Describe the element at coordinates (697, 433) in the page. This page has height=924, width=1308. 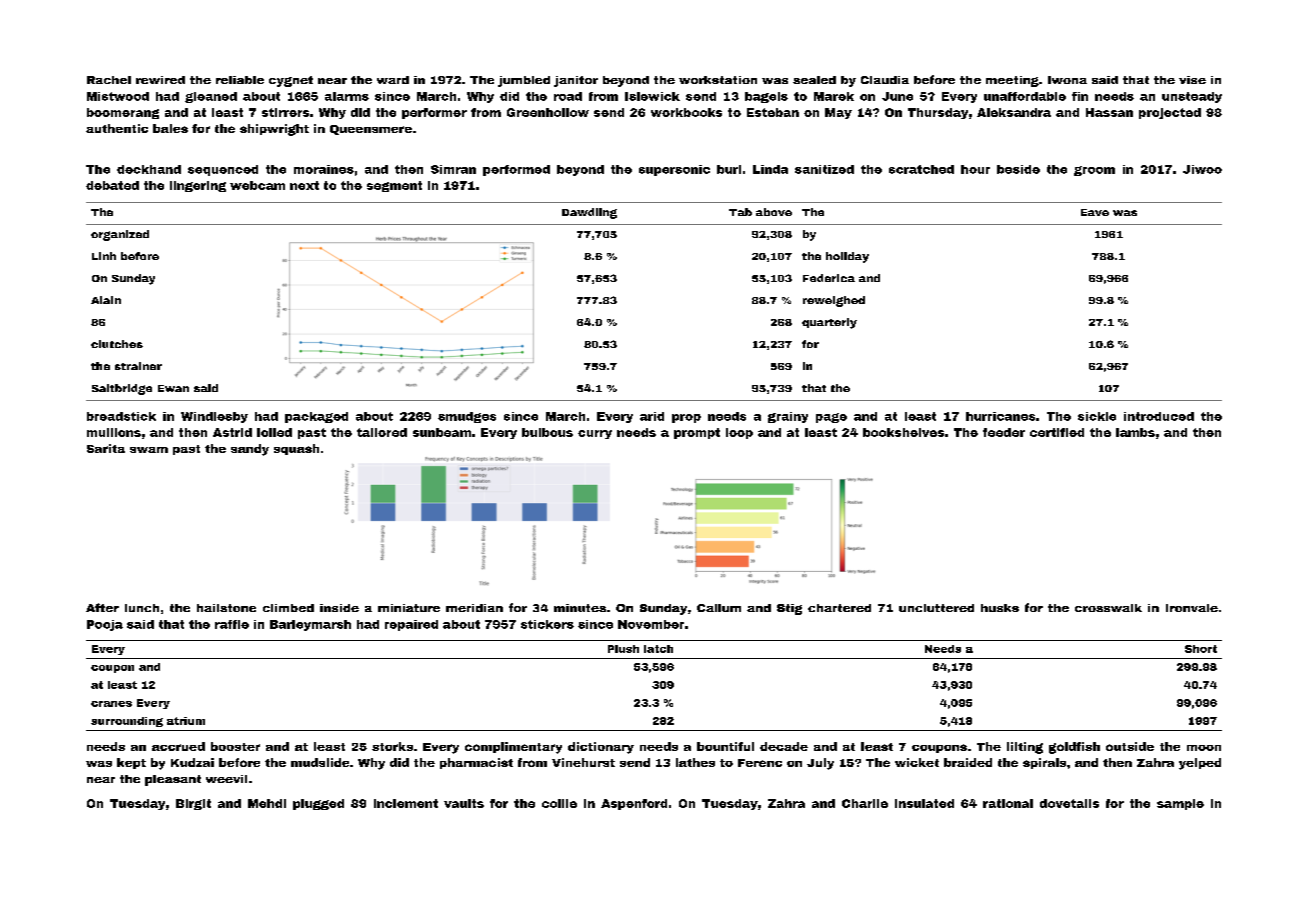
I see `prompt` at that location.
